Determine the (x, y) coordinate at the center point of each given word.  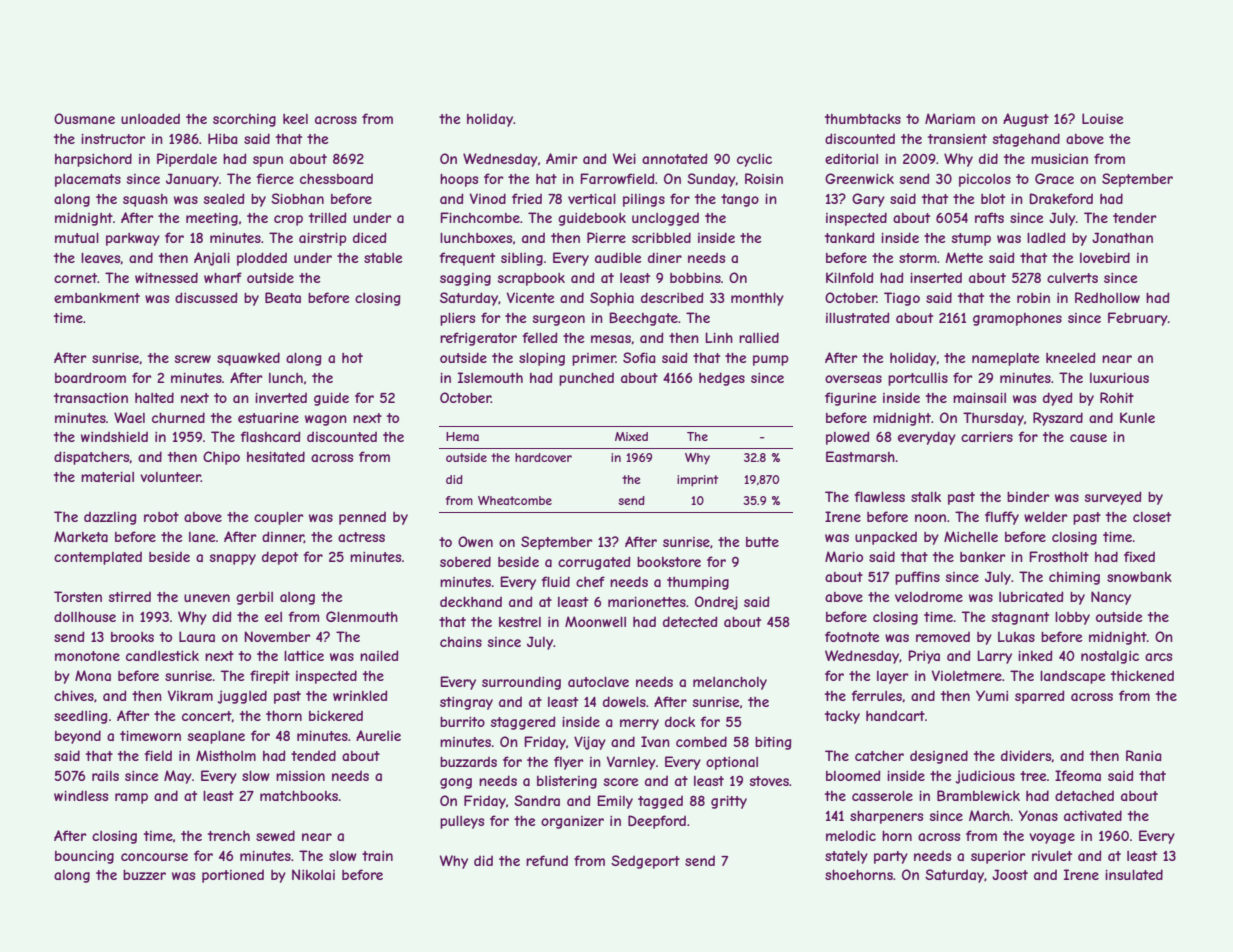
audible (618, 257)
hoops (459, 180)
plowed (847, 438)
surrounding (521, 683)
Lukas (1016, 636)
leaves (101, 258)
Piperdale (187, 160)
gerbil (254, 598)
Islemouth (490, 377)
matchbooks (299, 795)
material (107, 476)
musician (1059, 158)
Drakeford (1061, 198)
